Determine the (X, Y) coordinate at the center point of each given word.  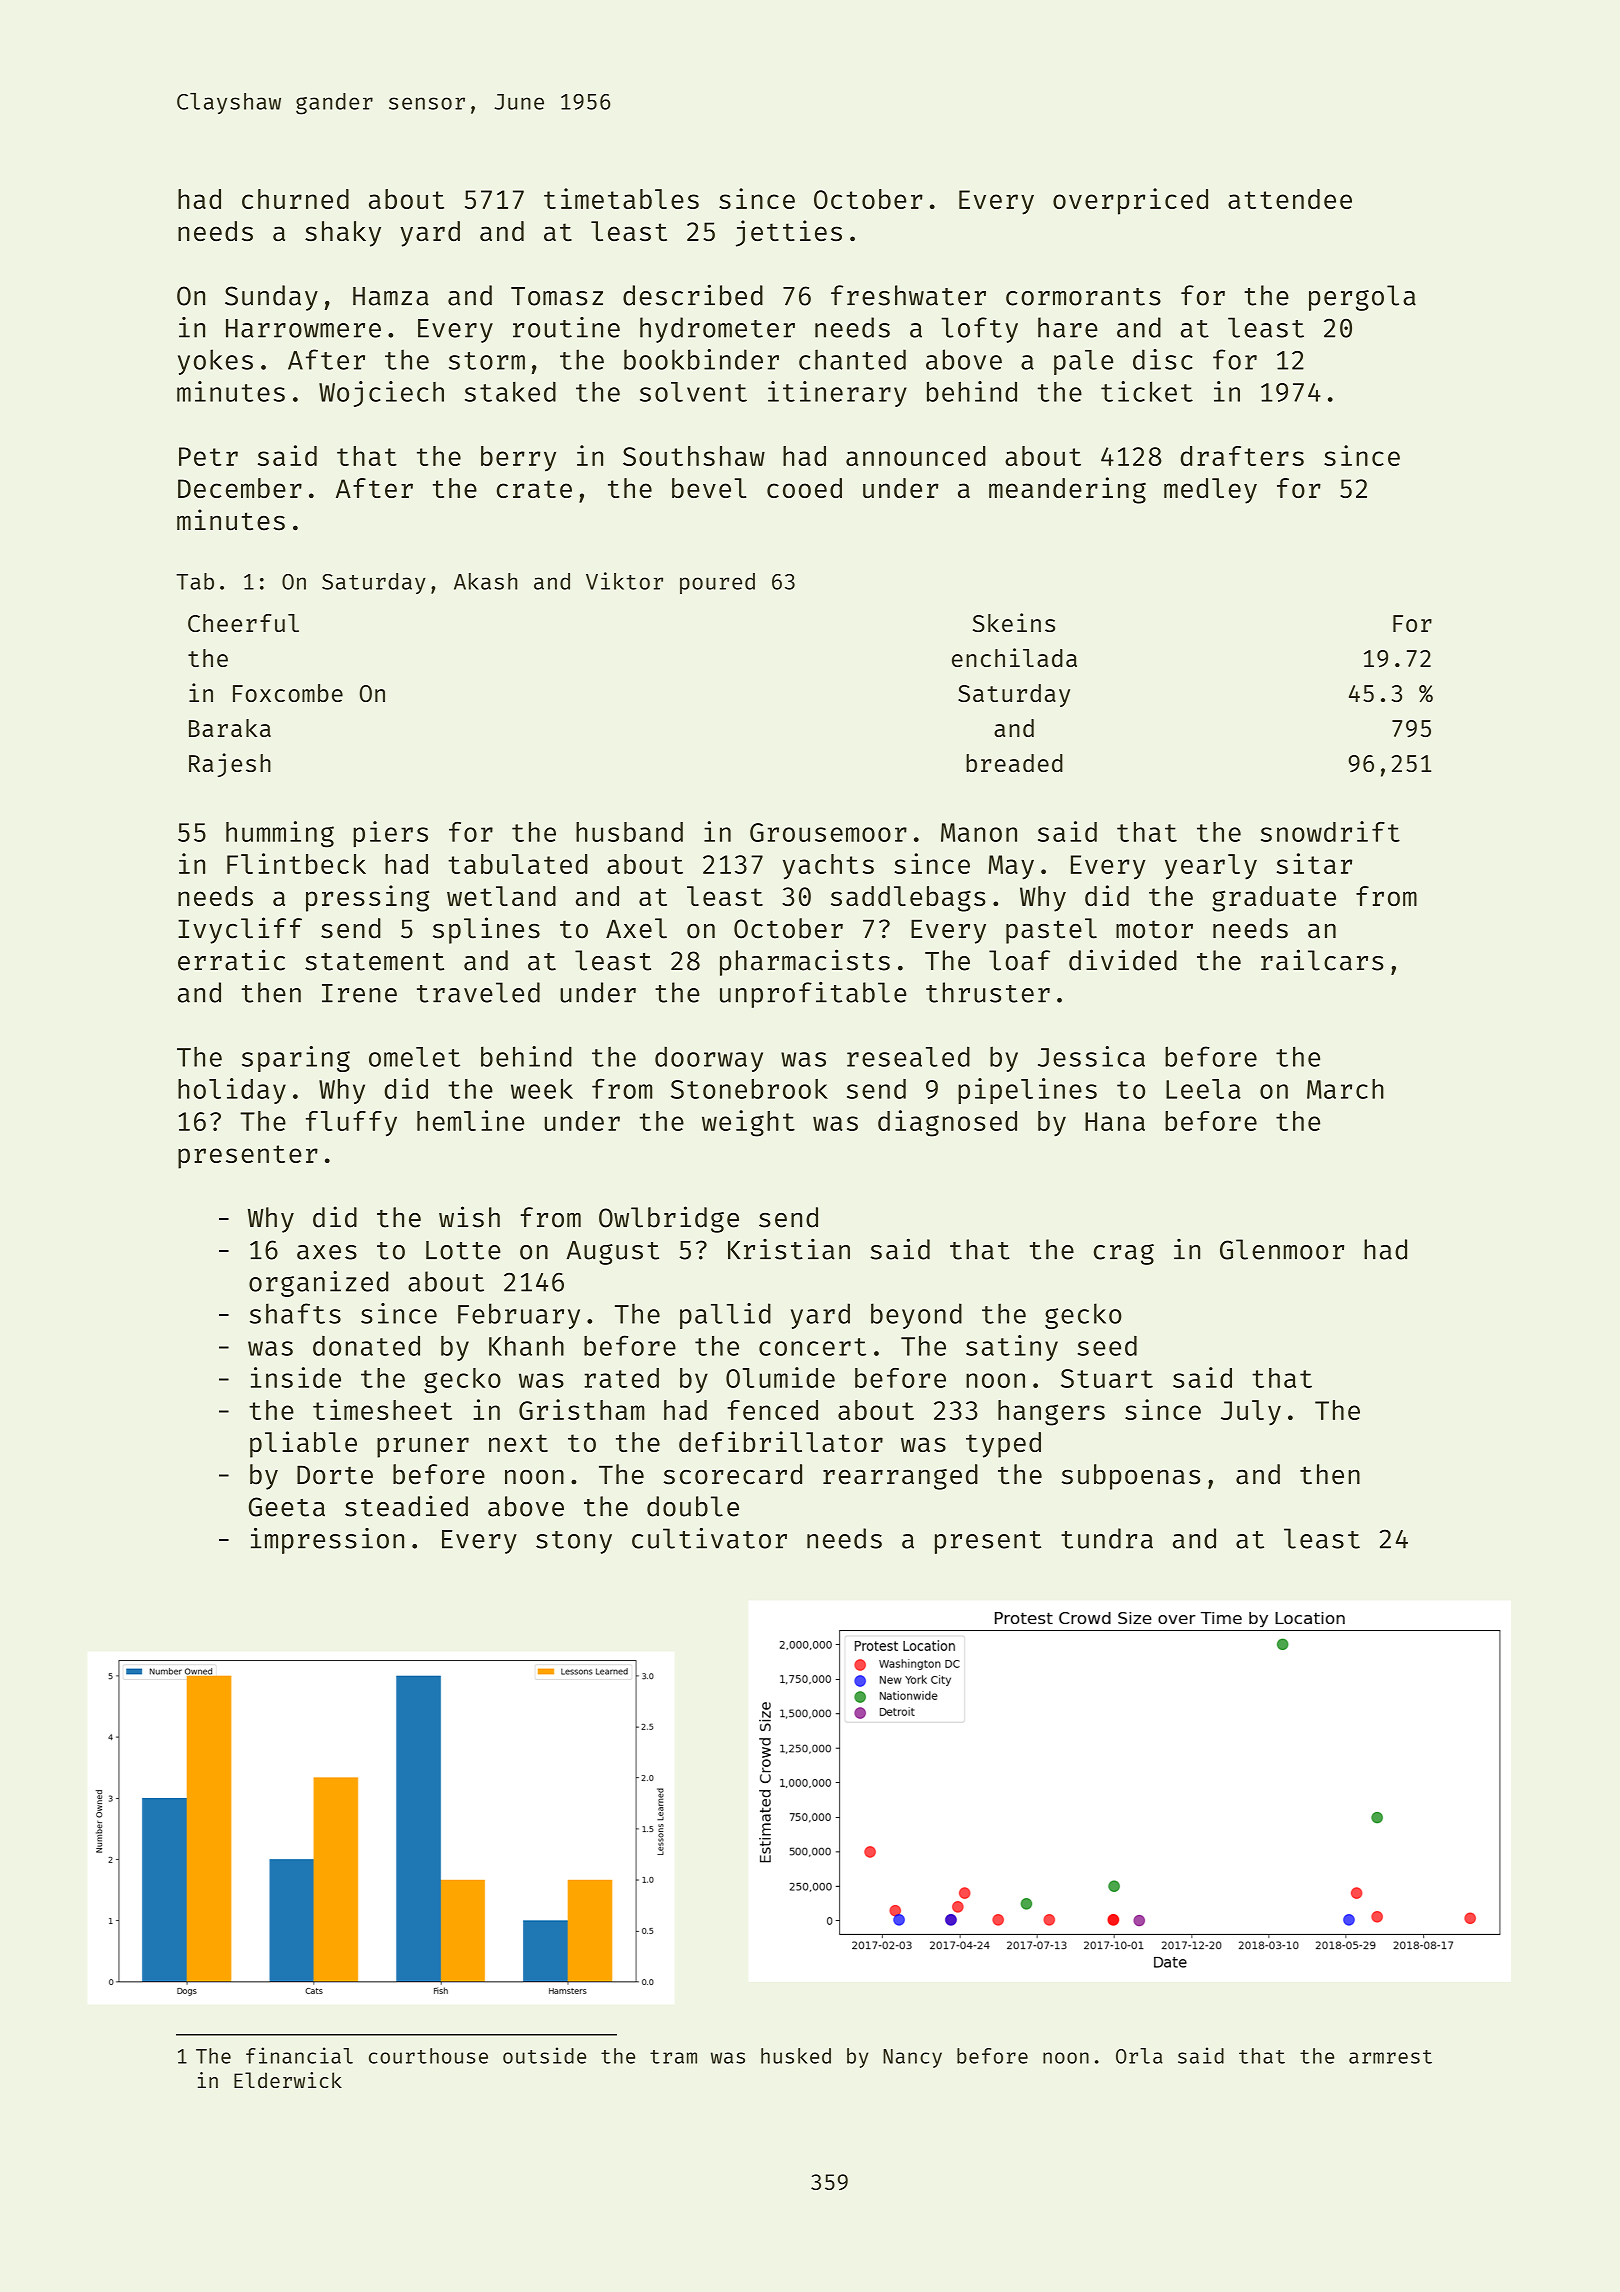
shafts (295, 1313)
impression (327, 1541)
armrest (1390, 2057)
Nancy (912, 2058)
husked (796, 2056)
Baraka (230, 728)
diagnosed (947, 1123)
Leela (1203, 1089)
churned (295, 199)
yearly (1211, 867)
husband (629, 832)
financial (299, 2055)
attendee (1290, 199)
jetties (789, 233)
